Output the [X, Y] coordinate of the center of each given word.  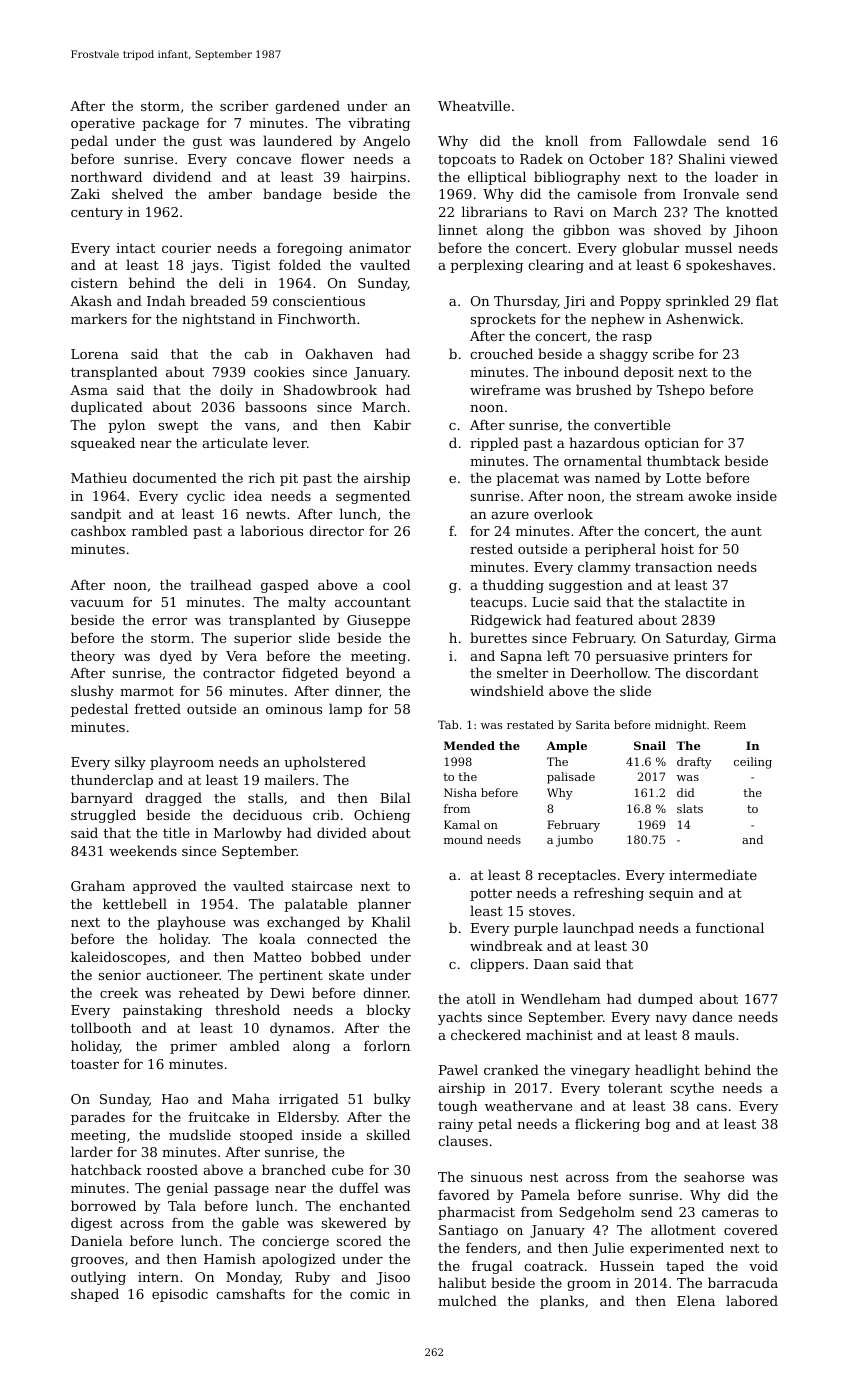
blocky [389, 1011]
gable [260, 1224]
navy [671, 1020]
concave [263, 160]
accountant [373, 602]
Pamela [545, 1194]
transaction [673, 567]
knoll [561, 140]
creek [119, 992]
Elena [696, 1300]
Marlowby [248, 834]
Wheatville [474, 105]
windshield [507, 690]
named [617, 477]
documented [175, 477]
